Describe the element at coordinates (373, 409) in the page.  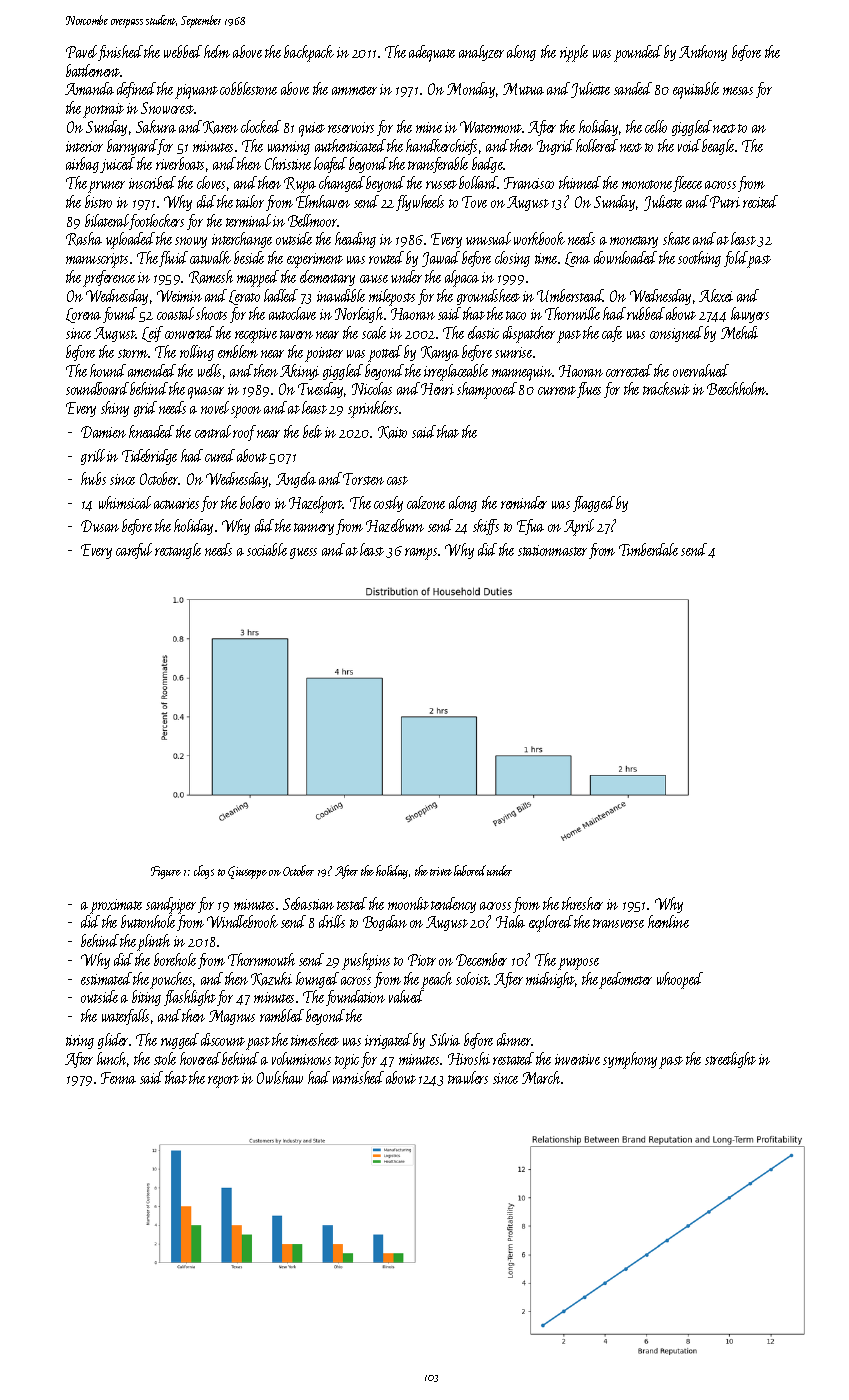
I see `sprinklers` at that location.
